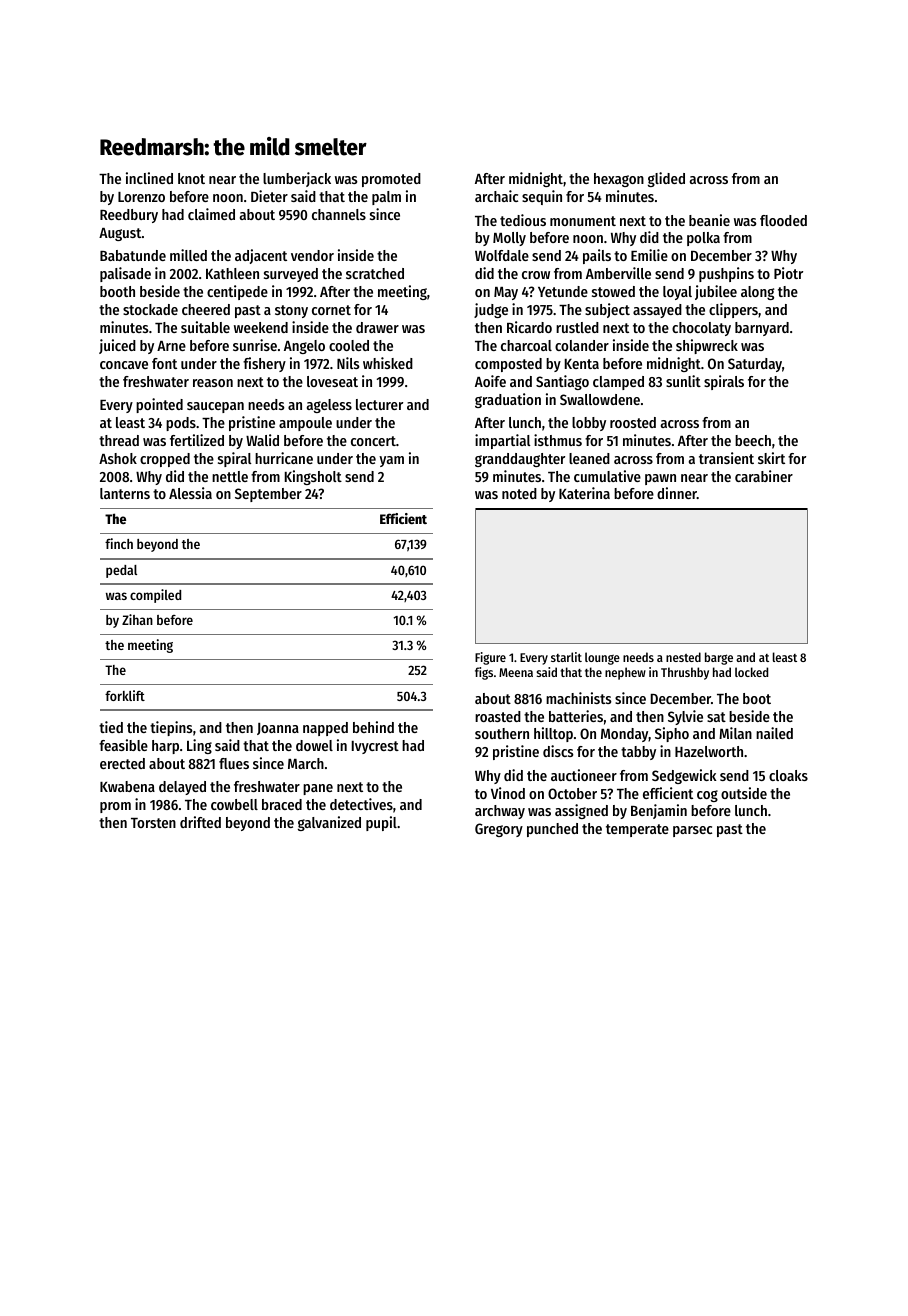  Describe the element at coordinates (199, 746) in the screenshot. I see `Ling` at that location.
